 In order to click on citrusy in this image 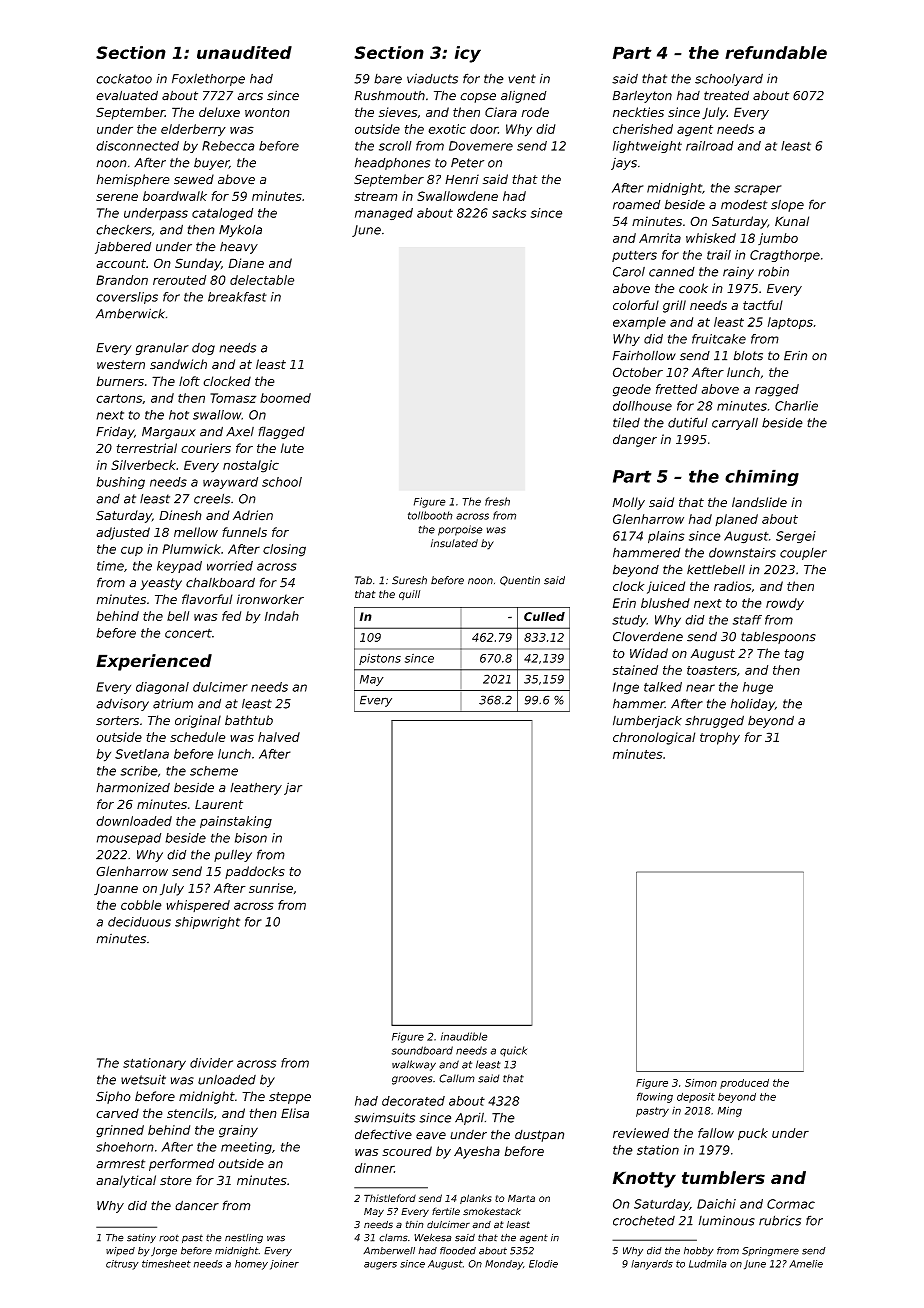, I will do `click(122, 1265)`.
